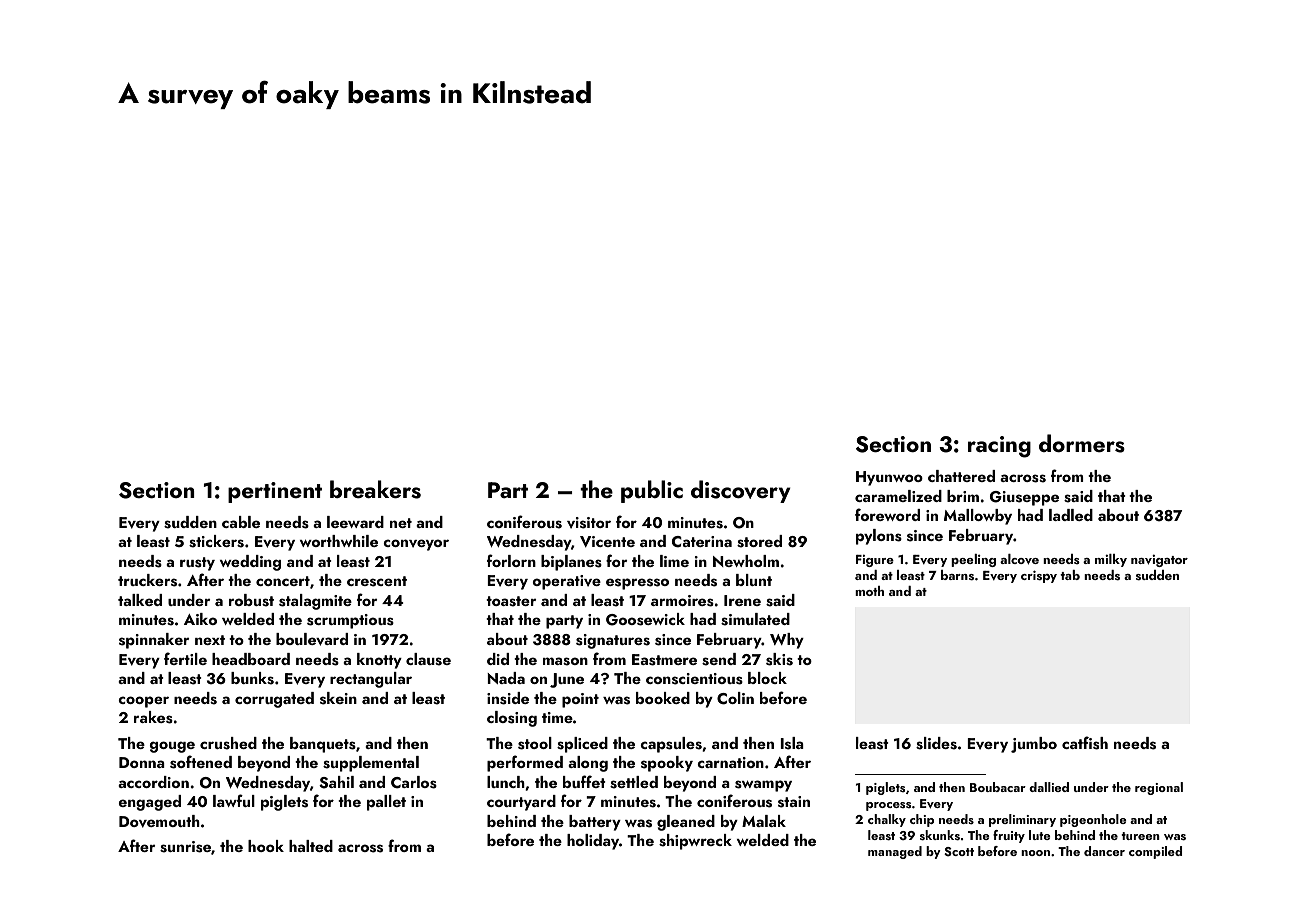 The width and height of the screenshot is (1308, 924). What do you see at coordinates (312, 639) in the screenshot?
I see `boulevard` at bounding box center [312, 639].
